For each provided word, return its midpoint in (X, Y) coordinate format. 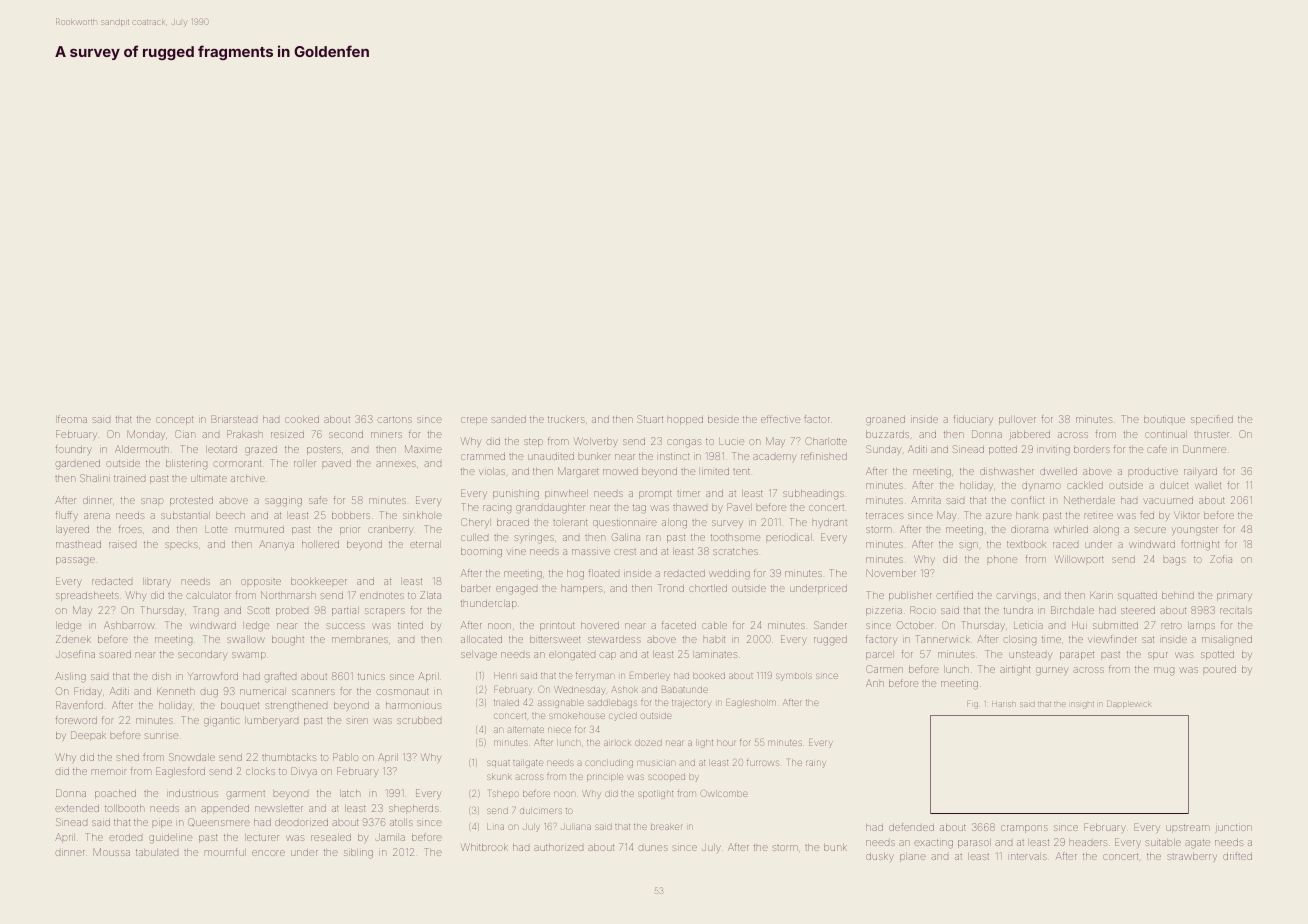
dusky (879, 857)
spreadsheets (87, 596)
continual (1166, 434)
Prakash (245, 434)
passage (75, 561)
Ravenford (79, 705)
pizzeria (884, 612)
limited (715, 471)
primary (1234, 597)
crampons (1024, 829)
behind (1178, 595)
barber (476, 588)
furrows (763, 763)
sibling (358, 854)
